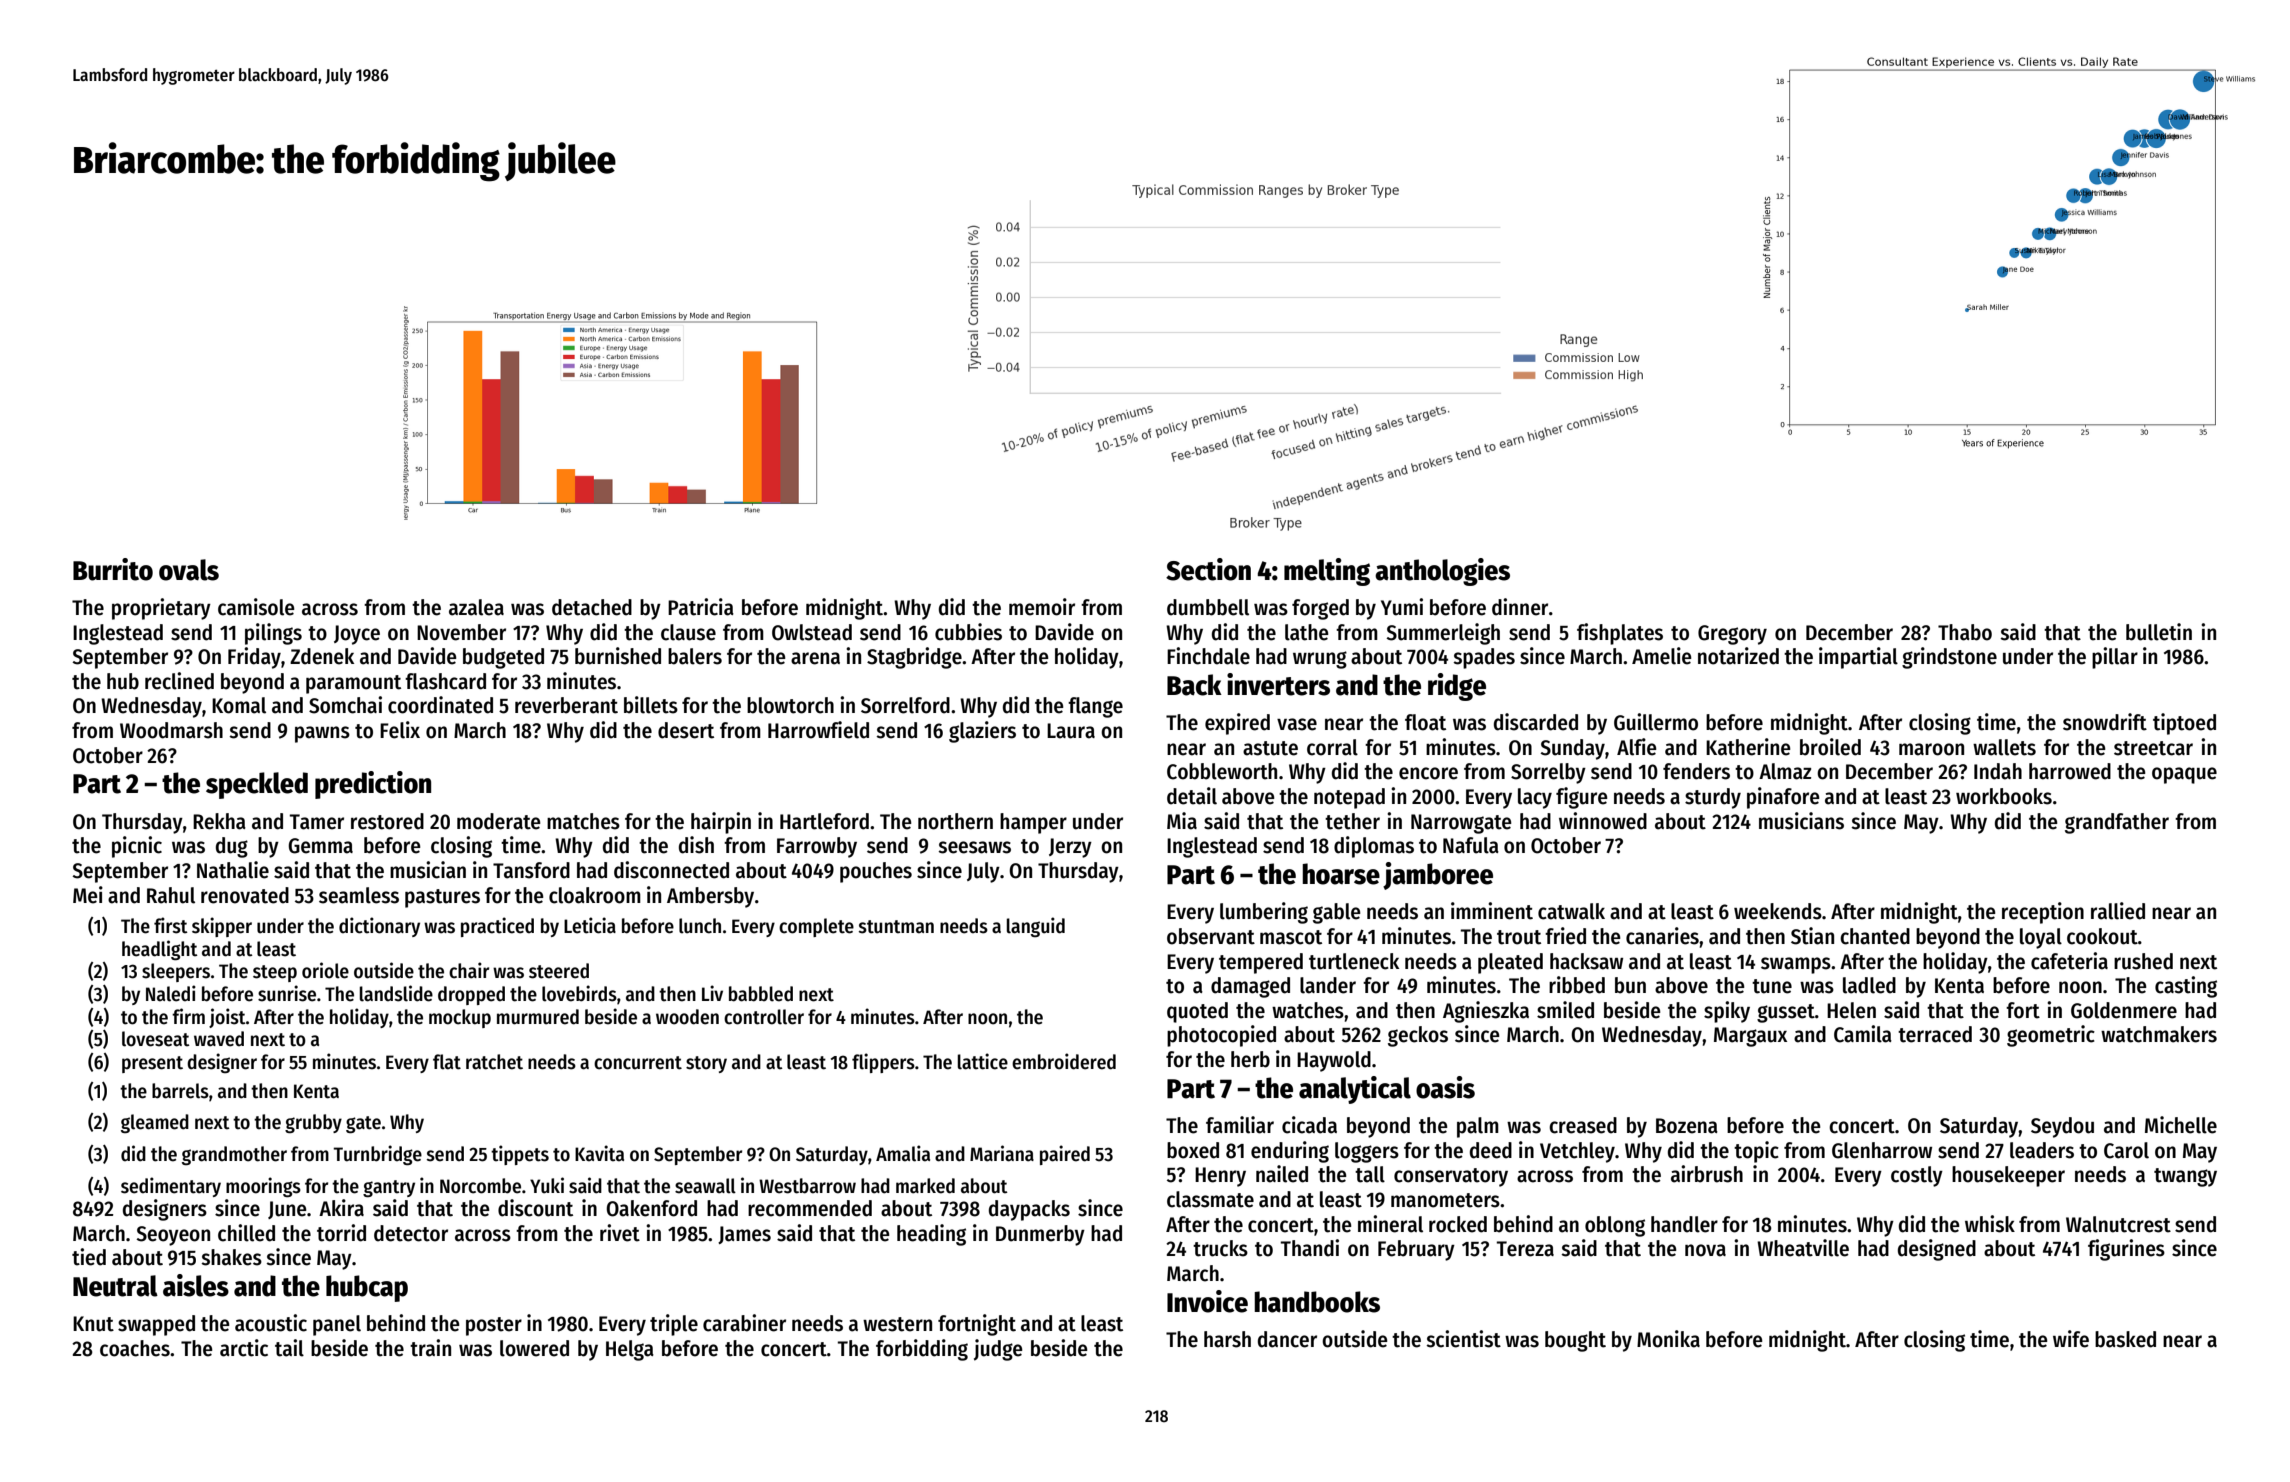 This page has width=2290, height=1482. Describe the element at coordinates (2159, 1034) in the page. I see `watchmakers` at that location.
